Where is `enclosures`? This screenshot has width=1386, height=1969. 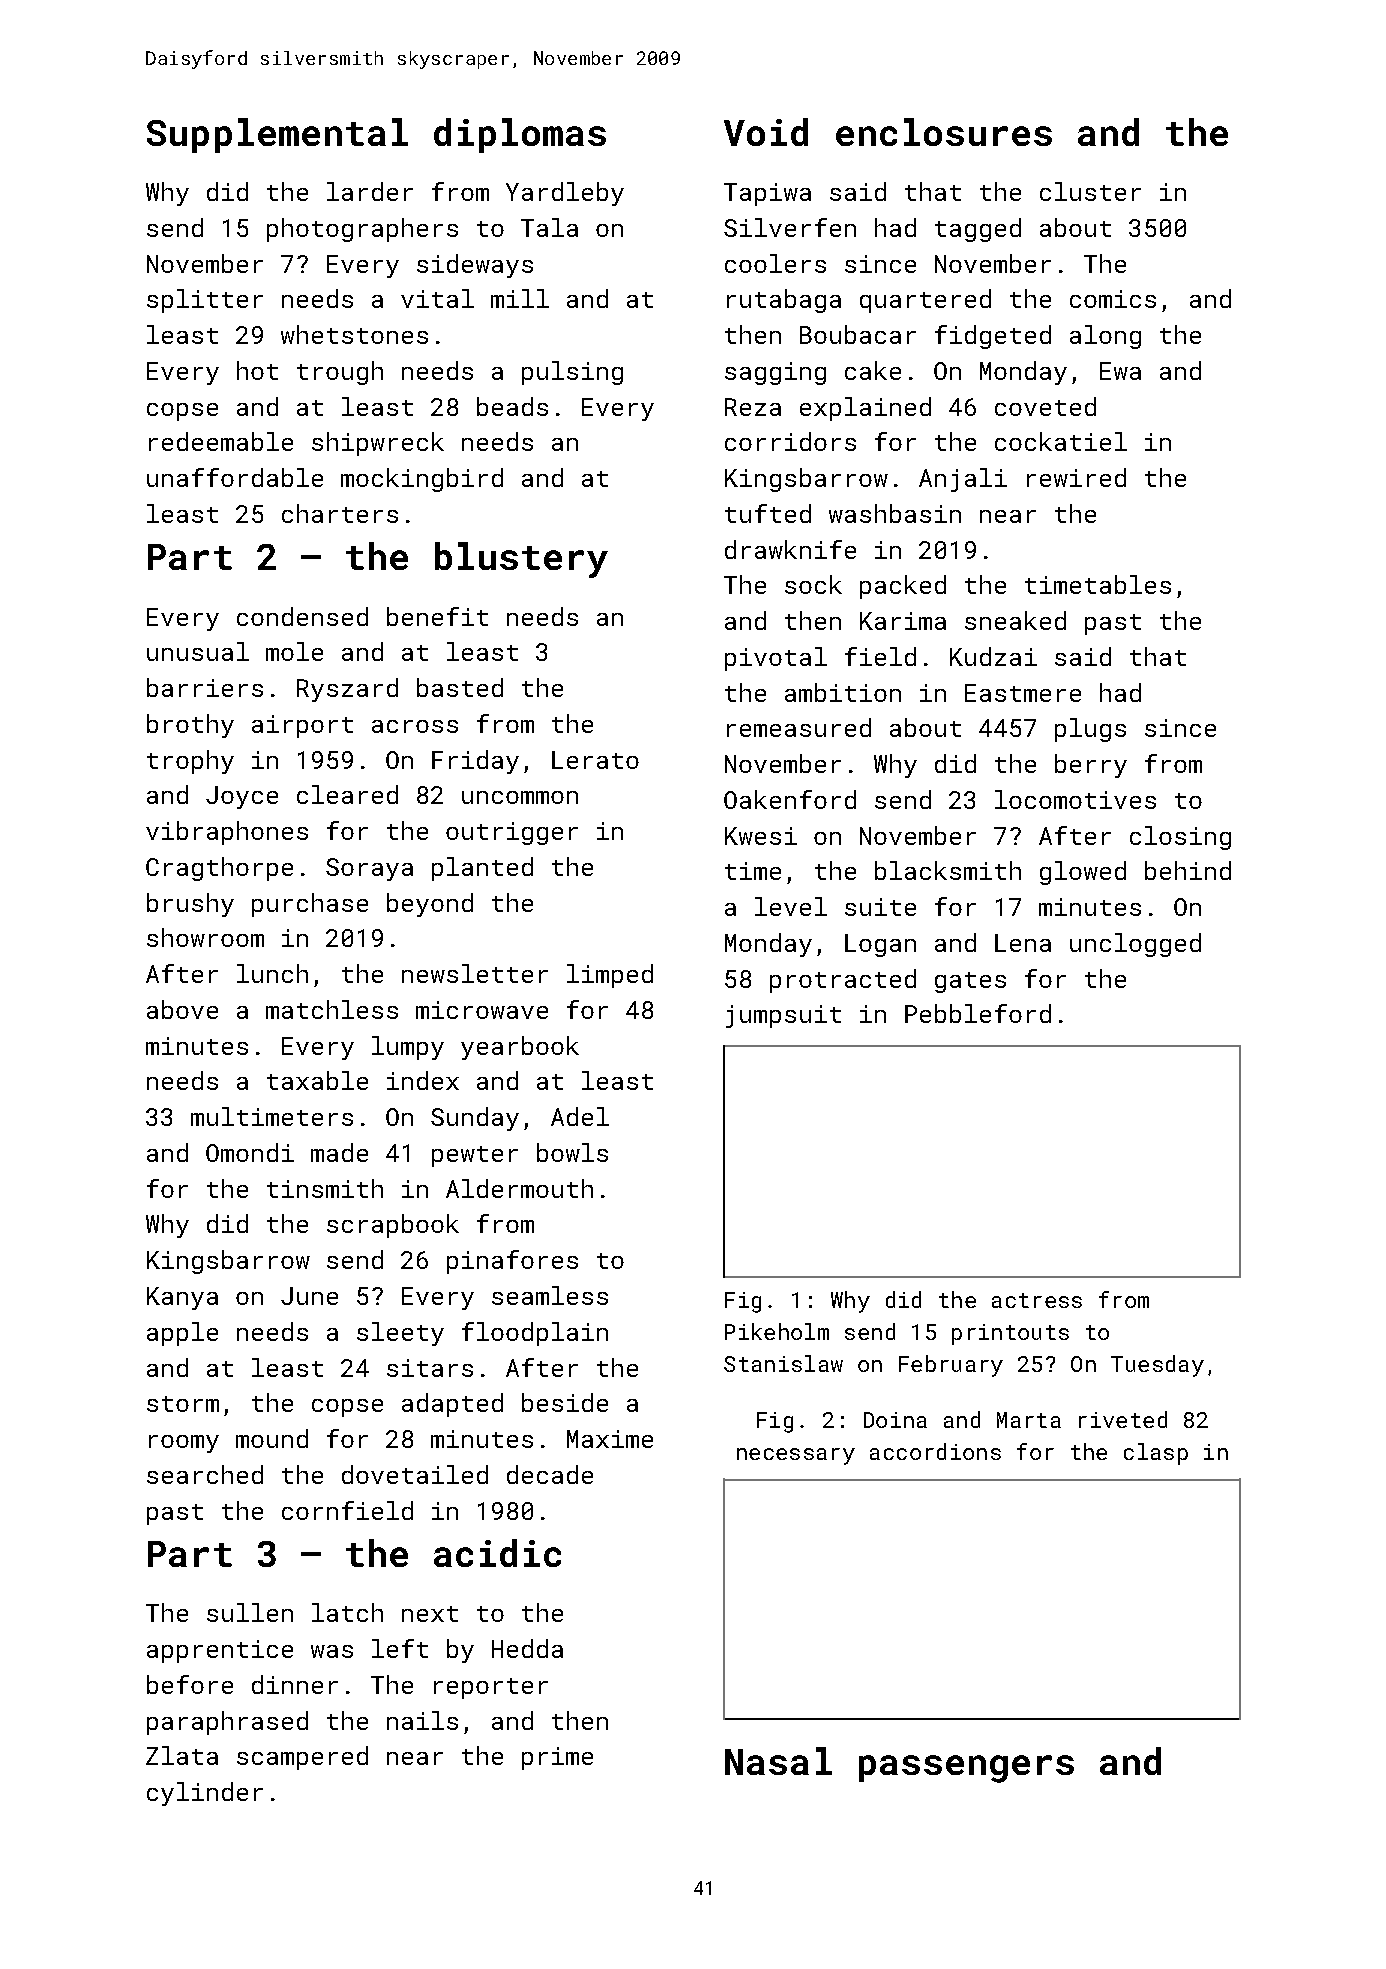 enclosures is located at coordinates (944, 132).
